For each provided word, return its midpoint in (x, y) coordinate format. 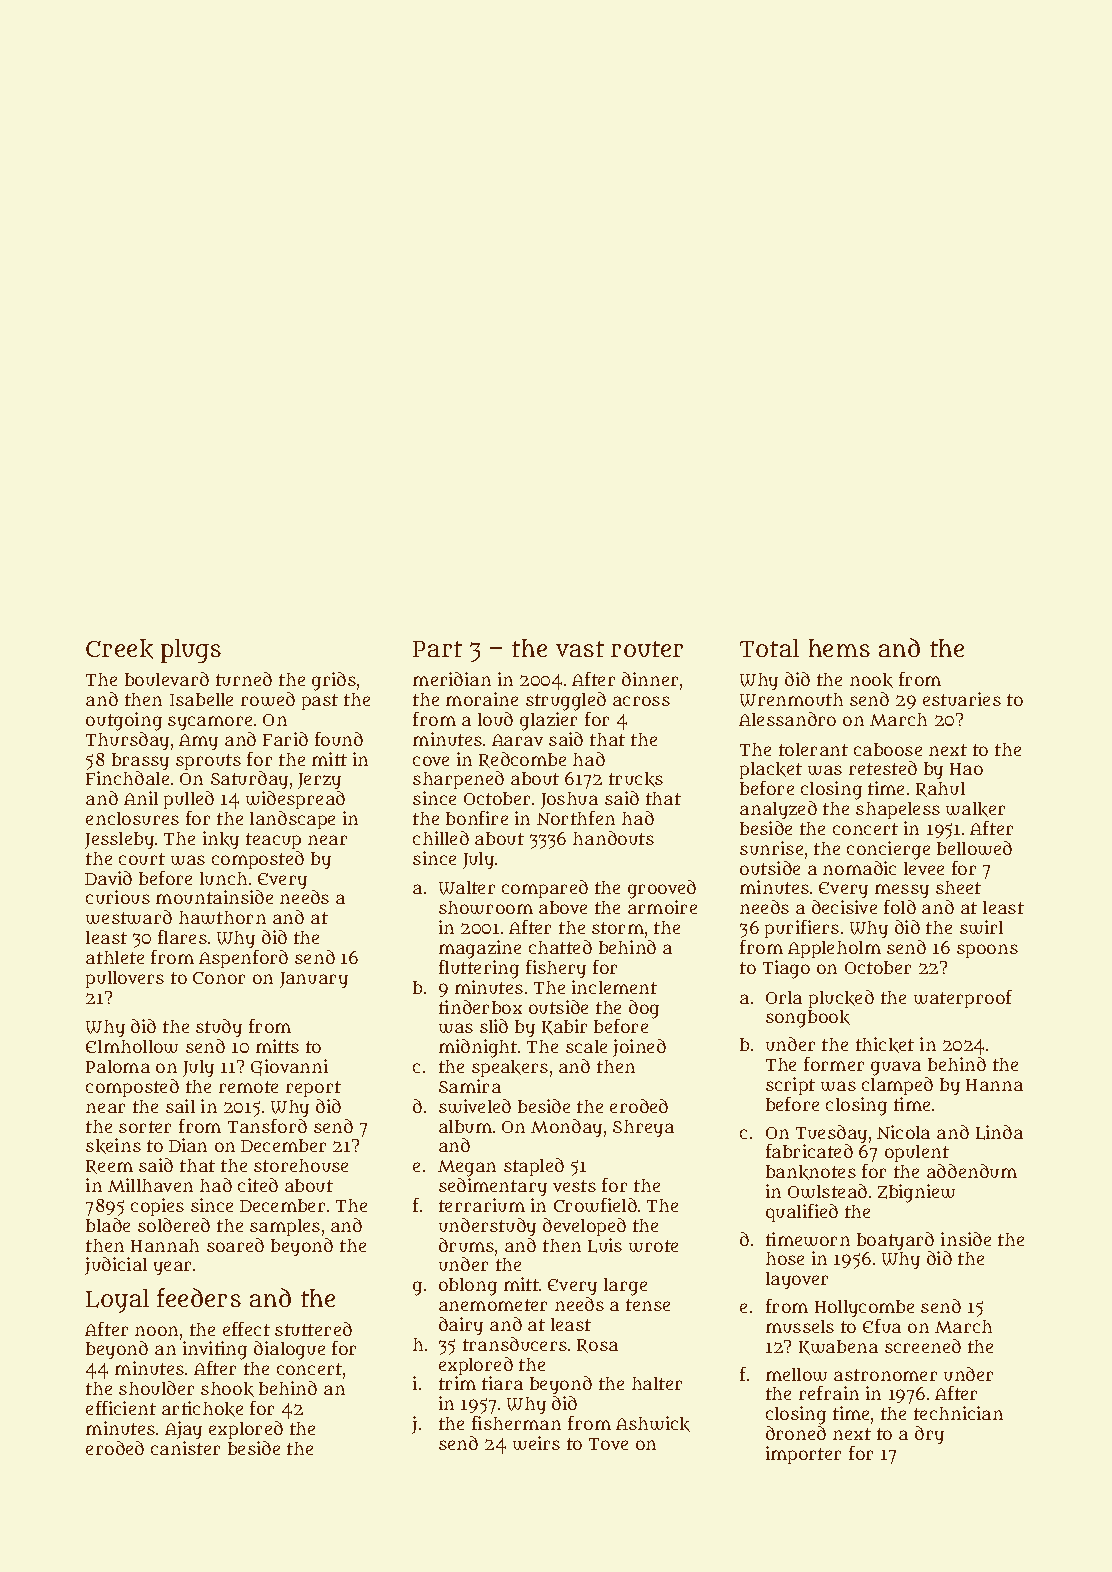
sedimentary (493, 1187)
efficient (121, 1408)
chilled (441, 838)
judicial (116, 1266)
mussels (800, 1326)
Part (437, 649)
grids (334, 681)
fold (900, 907)
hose (785, 1258)
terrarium (482, 1205)
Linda (999, 1132)
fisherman (516, 1423)
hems (839, 648)
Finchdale (127, 778)
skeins (113, 1146)
